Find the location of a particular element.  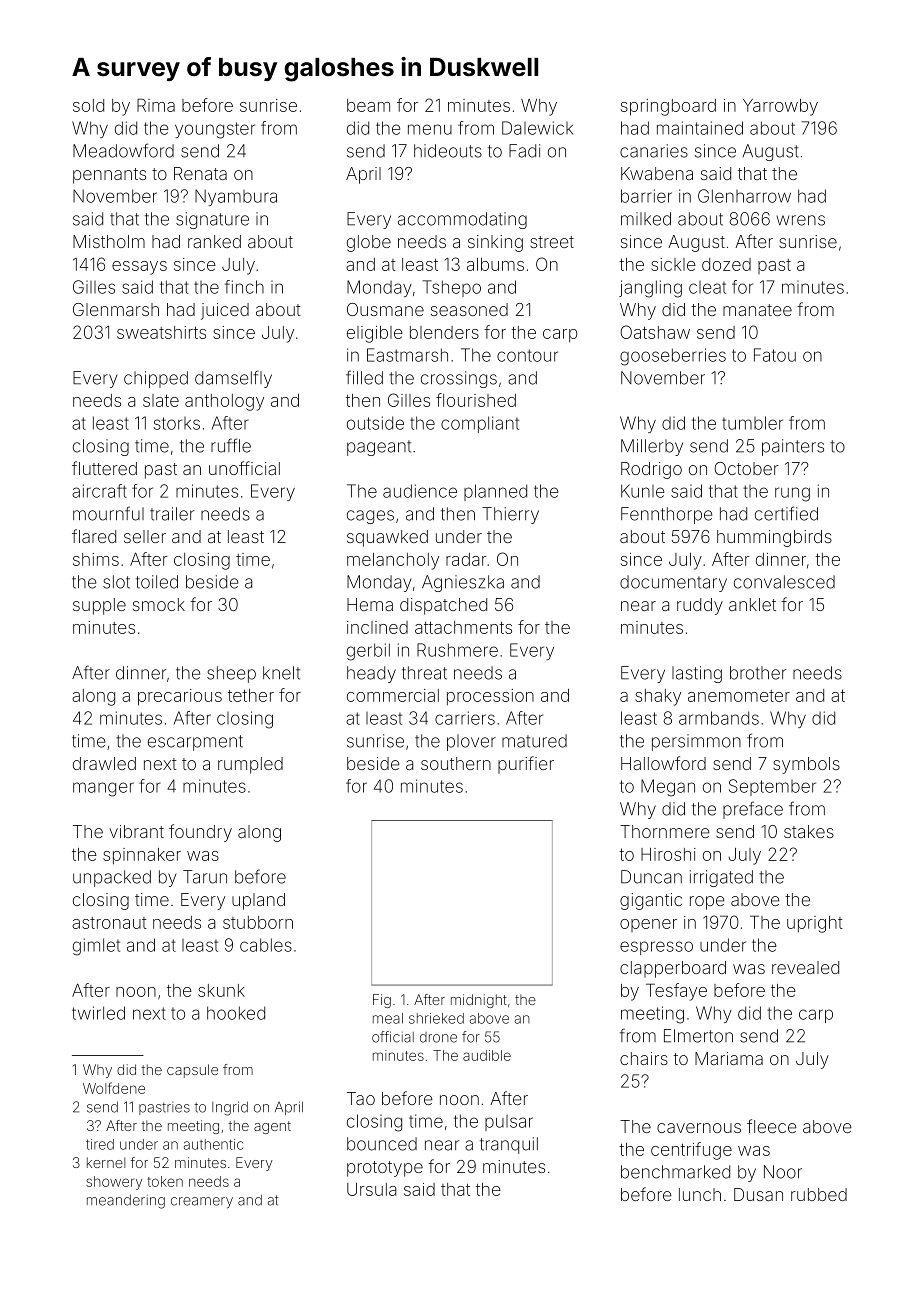

ranked is located at coordinates (214, 241).
